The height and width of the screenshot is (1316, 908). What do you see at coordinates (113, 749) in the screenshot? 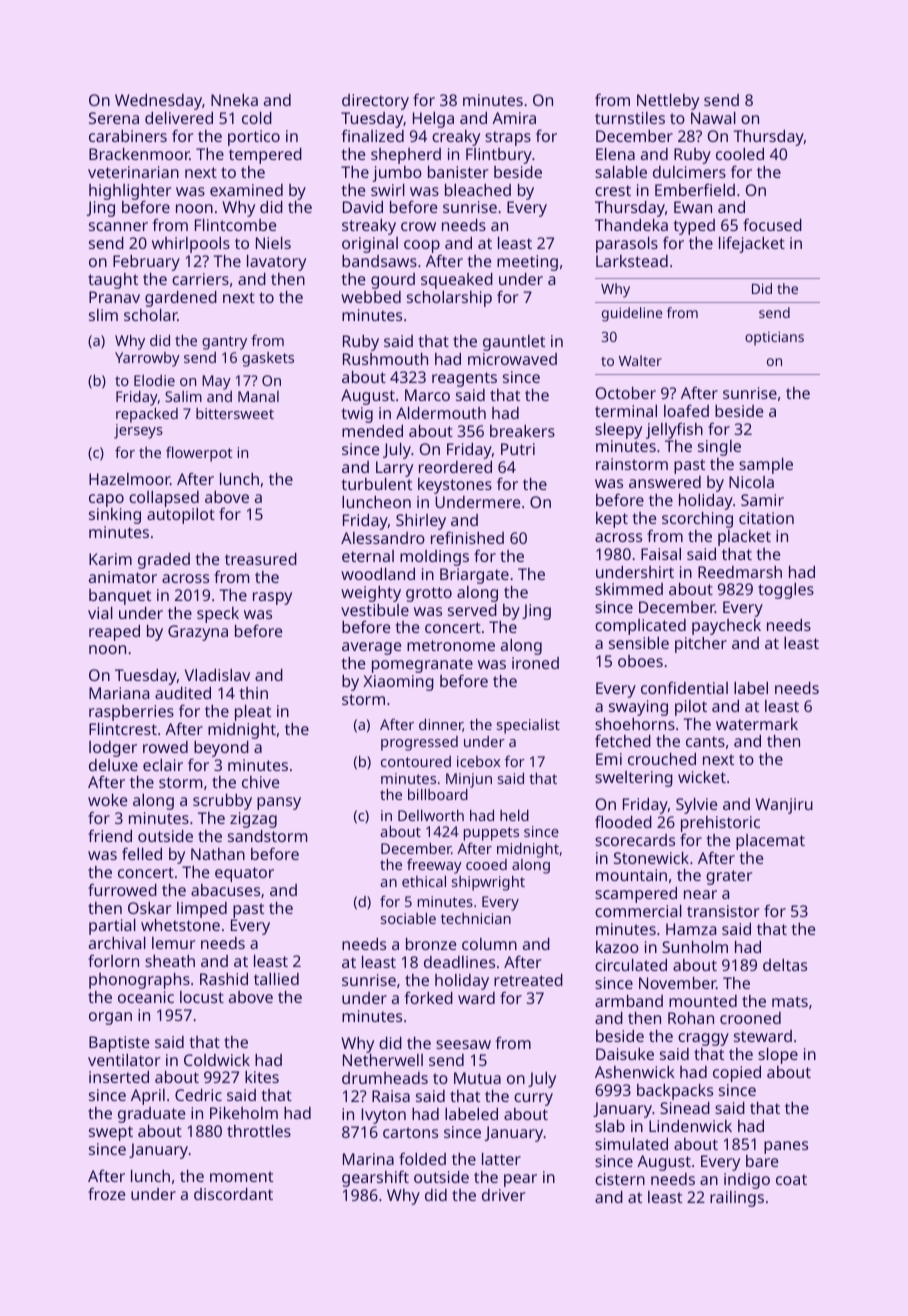
I see `lodger` at bounding box center [113, 749].
